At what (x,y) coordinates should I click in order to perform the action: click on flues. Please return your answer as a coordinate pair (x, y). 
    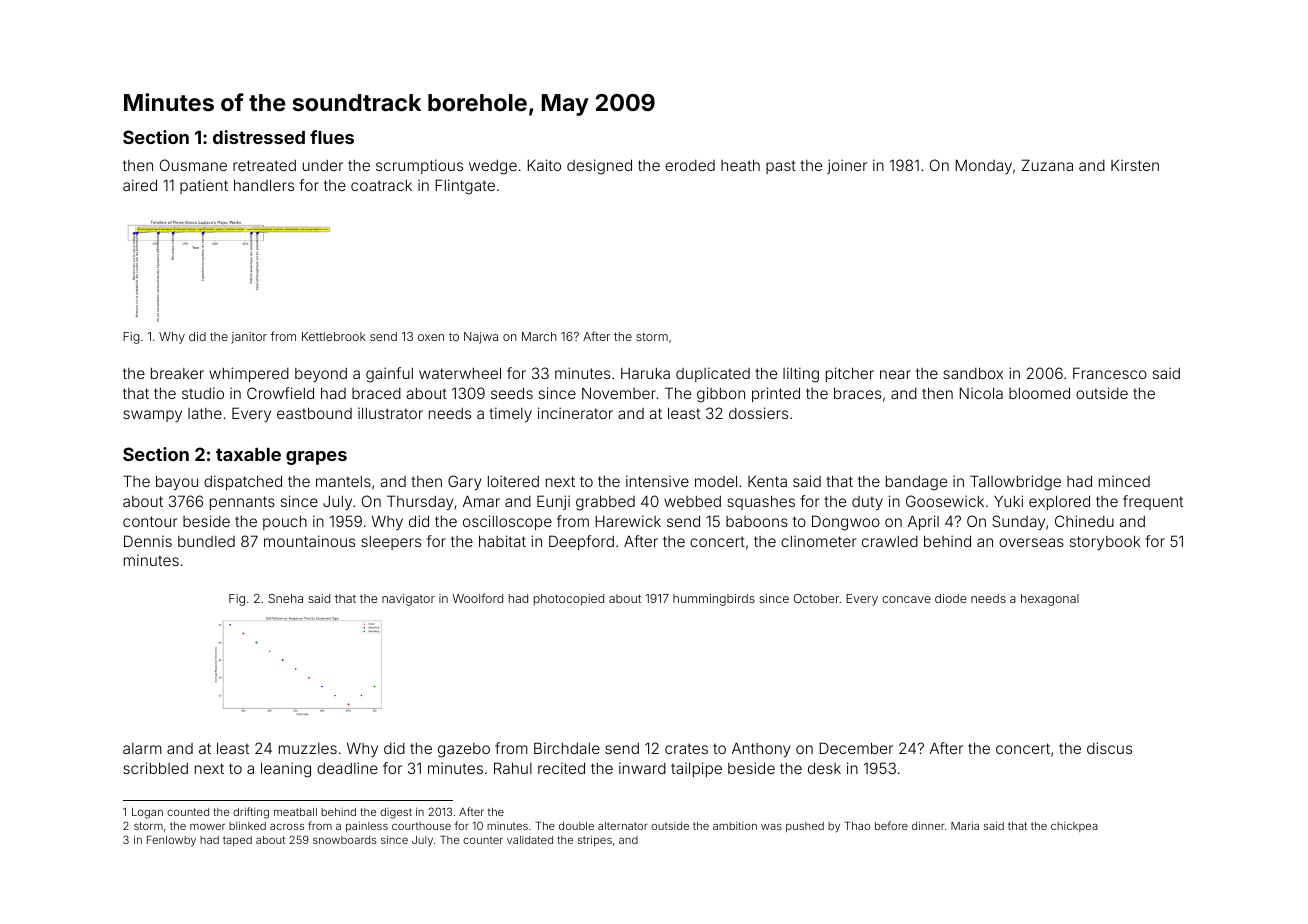
    Looking at the image, I should click on (332, 137).
